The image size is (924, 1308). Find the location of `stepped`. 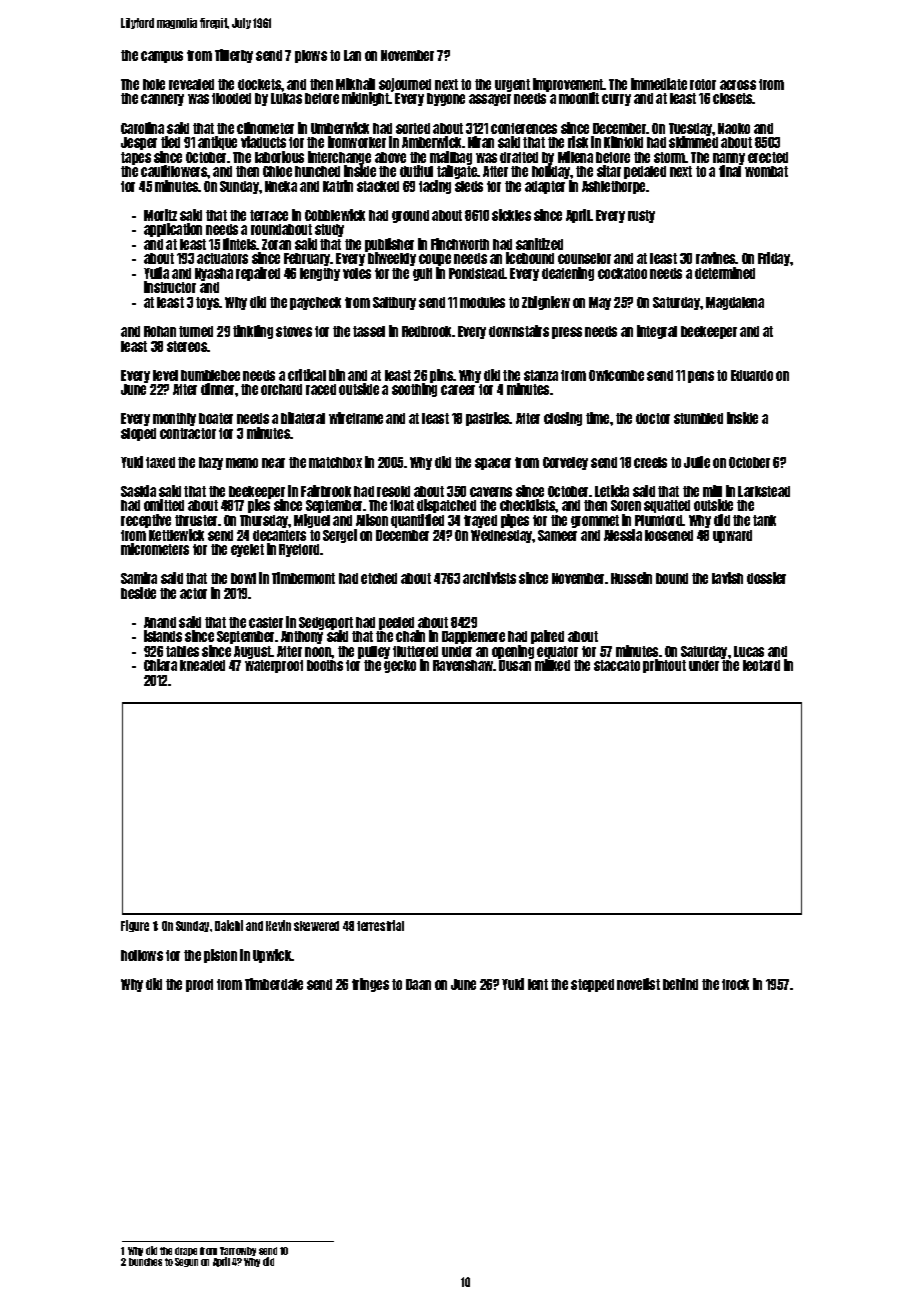

stepped is located at coordinates (592, 985).
